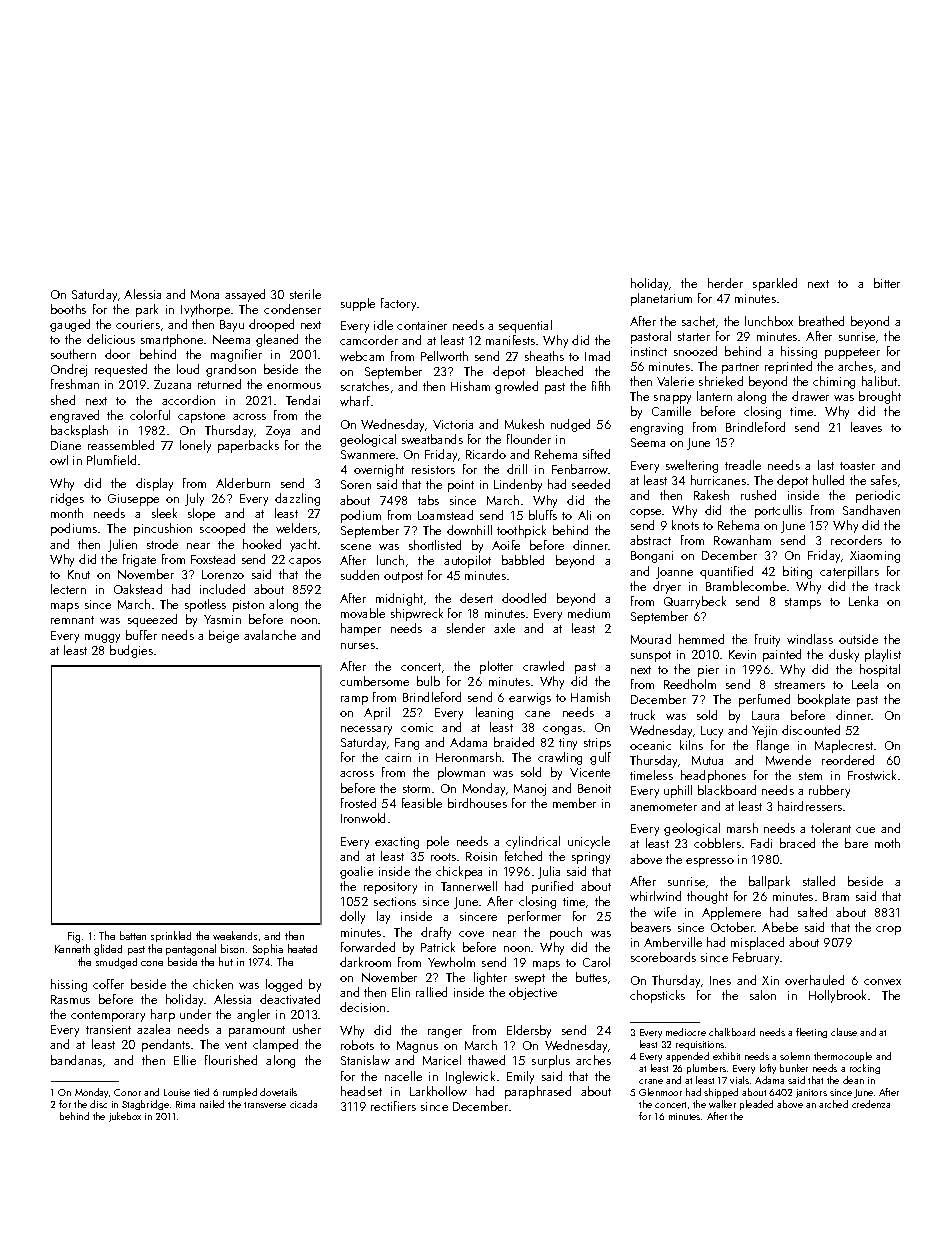 Image resolution: width=952 pixels, height=1233 pixels. Describe the element at coordinates (843, 1057) in the page. I see `thermocouple` at that location.
